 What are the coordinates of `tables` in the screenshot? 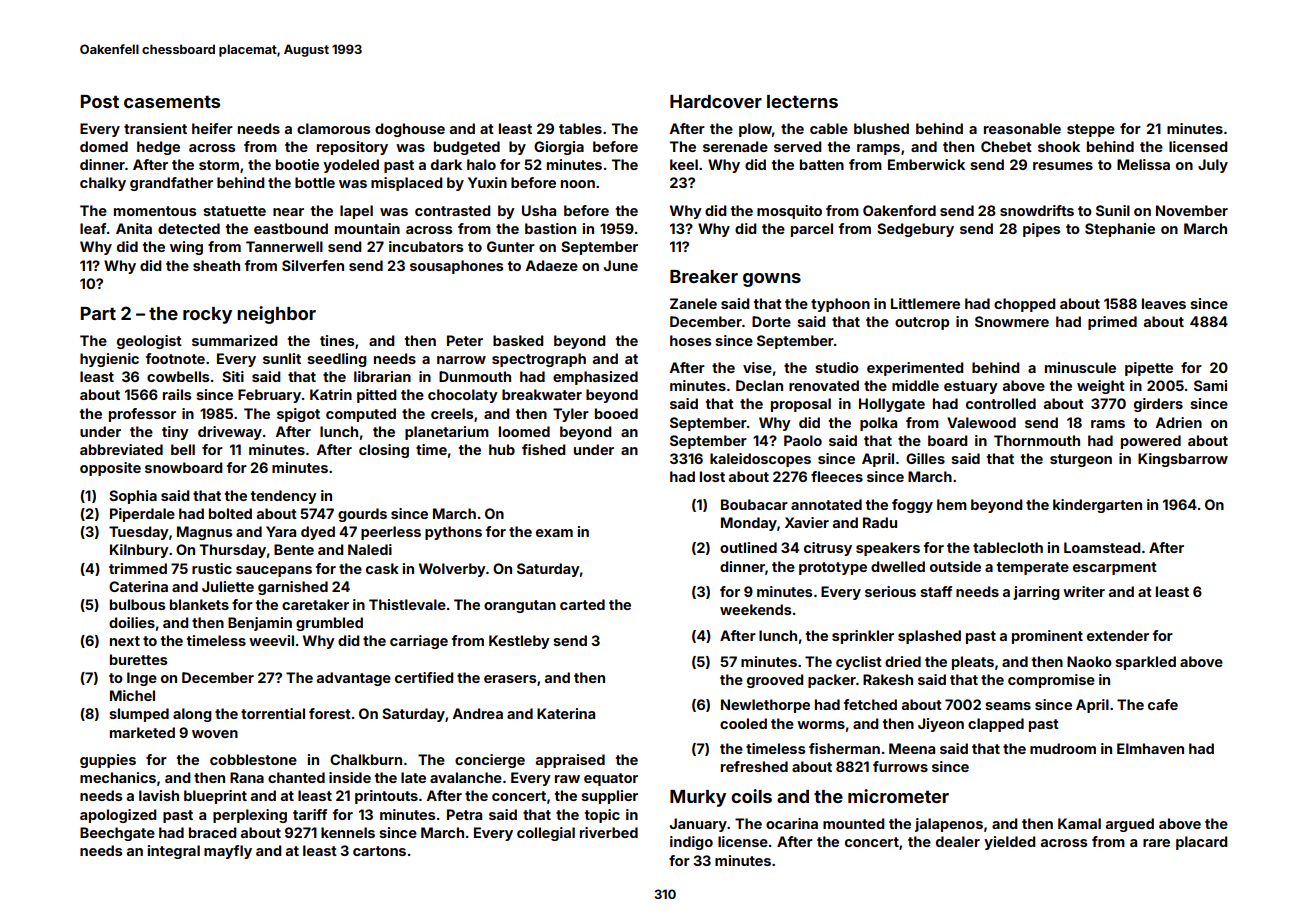 It's located at (580, 128).
